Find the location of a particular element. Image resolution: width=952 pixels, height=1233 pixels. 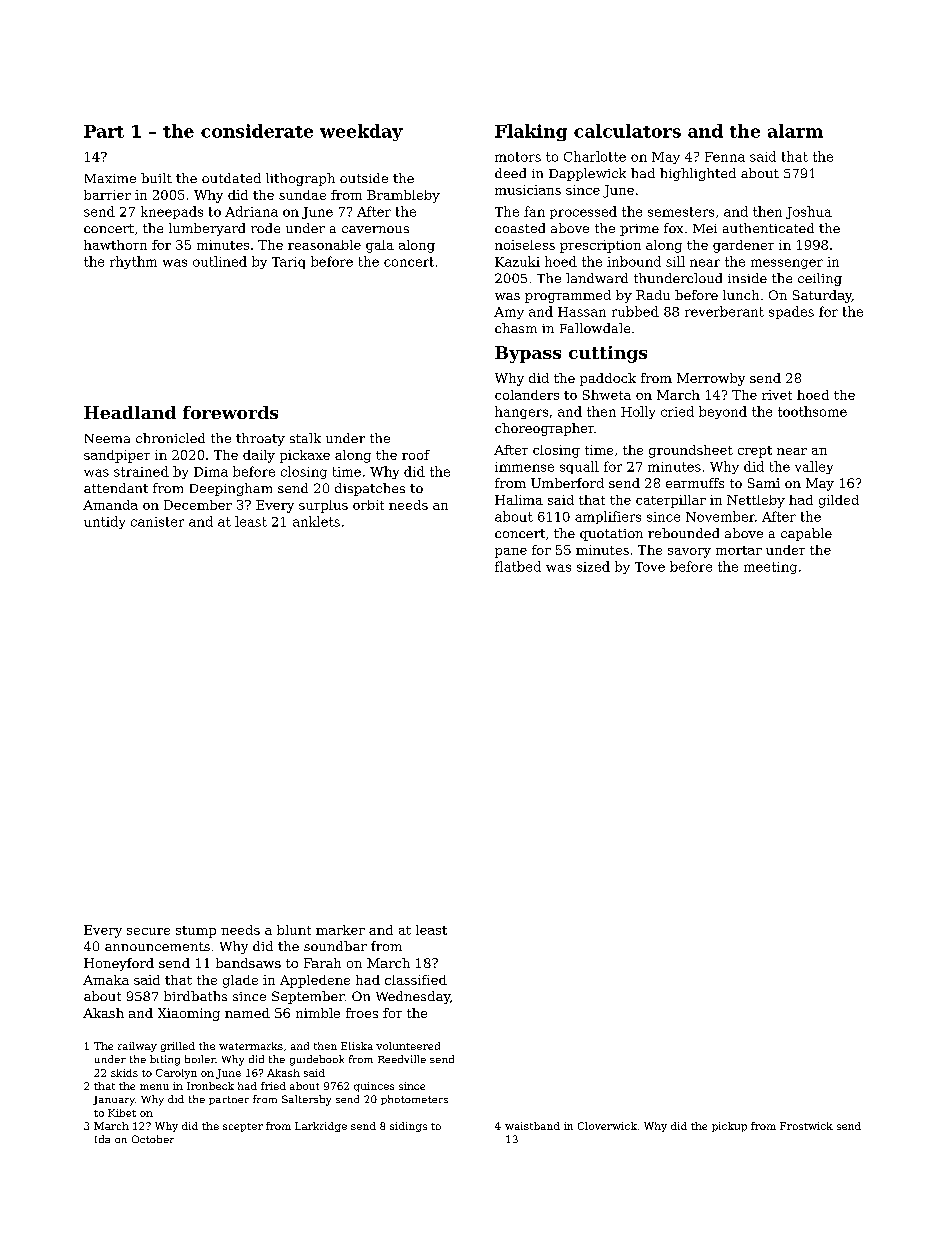

dispatches is located at coordinates (370, 489).
